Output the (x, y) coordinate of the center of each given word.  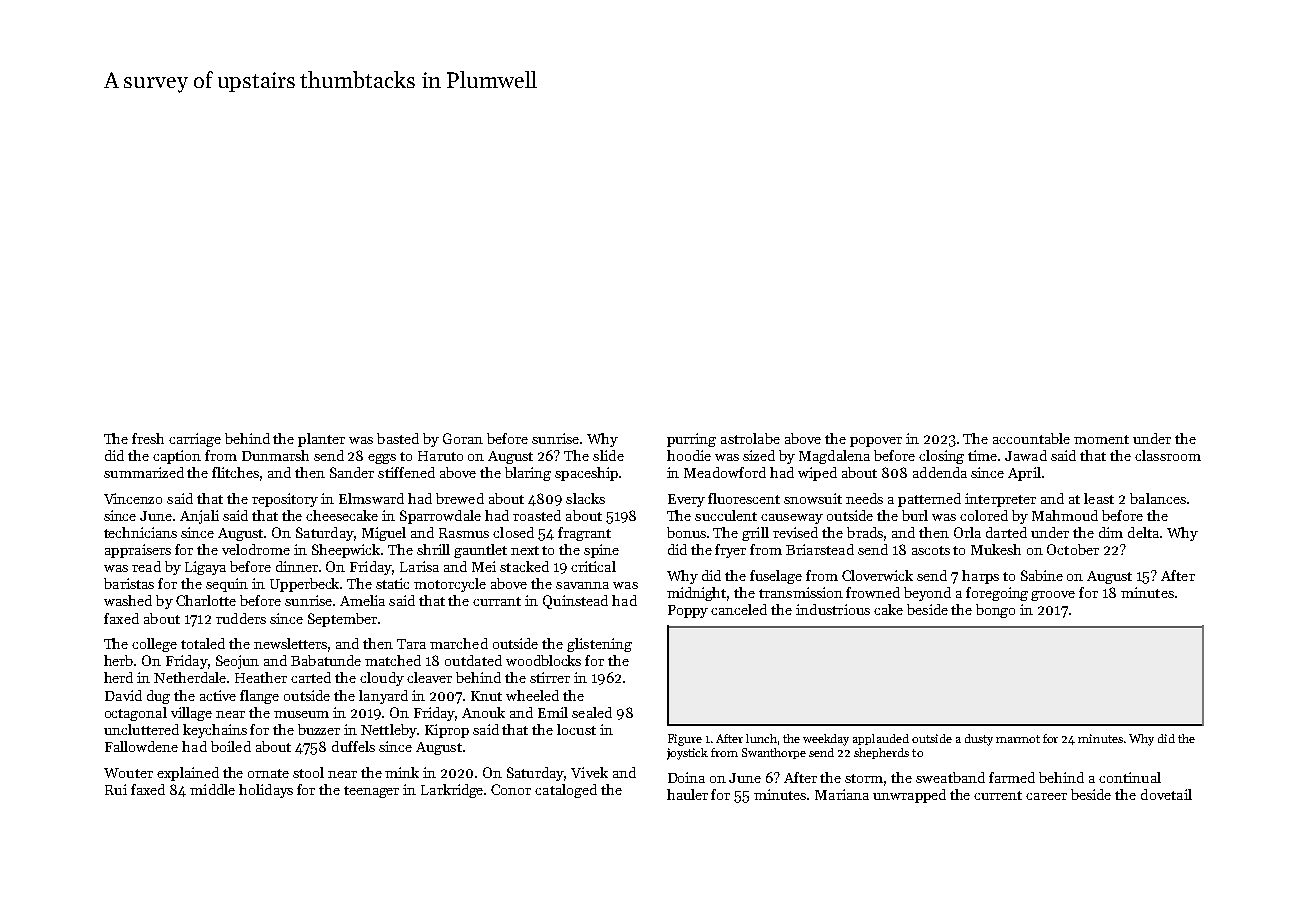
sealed (592, 712)
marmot (1018, 739)
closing (941, 457)
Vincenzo (133, 498)
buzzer (319, 729)
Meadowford (725, 472)
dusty (979, 740)
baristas (129, 583)
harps (980, 577)
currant (497, 601)
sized (759, 455)
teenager (371, 792)
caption (177, 457)
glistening (599, 645)
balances (1158, 498)
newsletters (291, 645)
